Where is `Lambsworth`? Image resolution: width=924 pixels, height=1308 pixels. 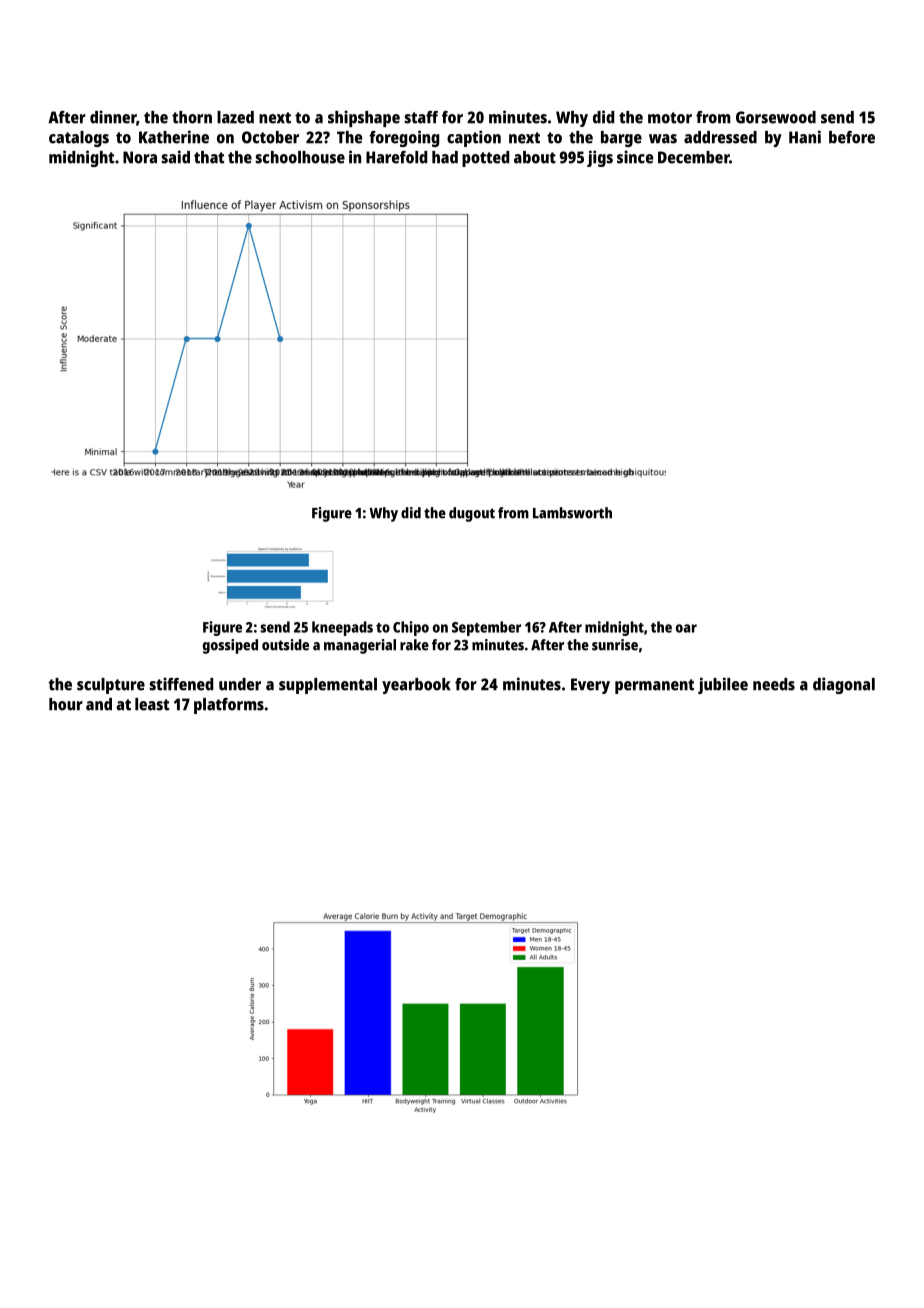 Lambsworth is located at coordinates (572, 513).
